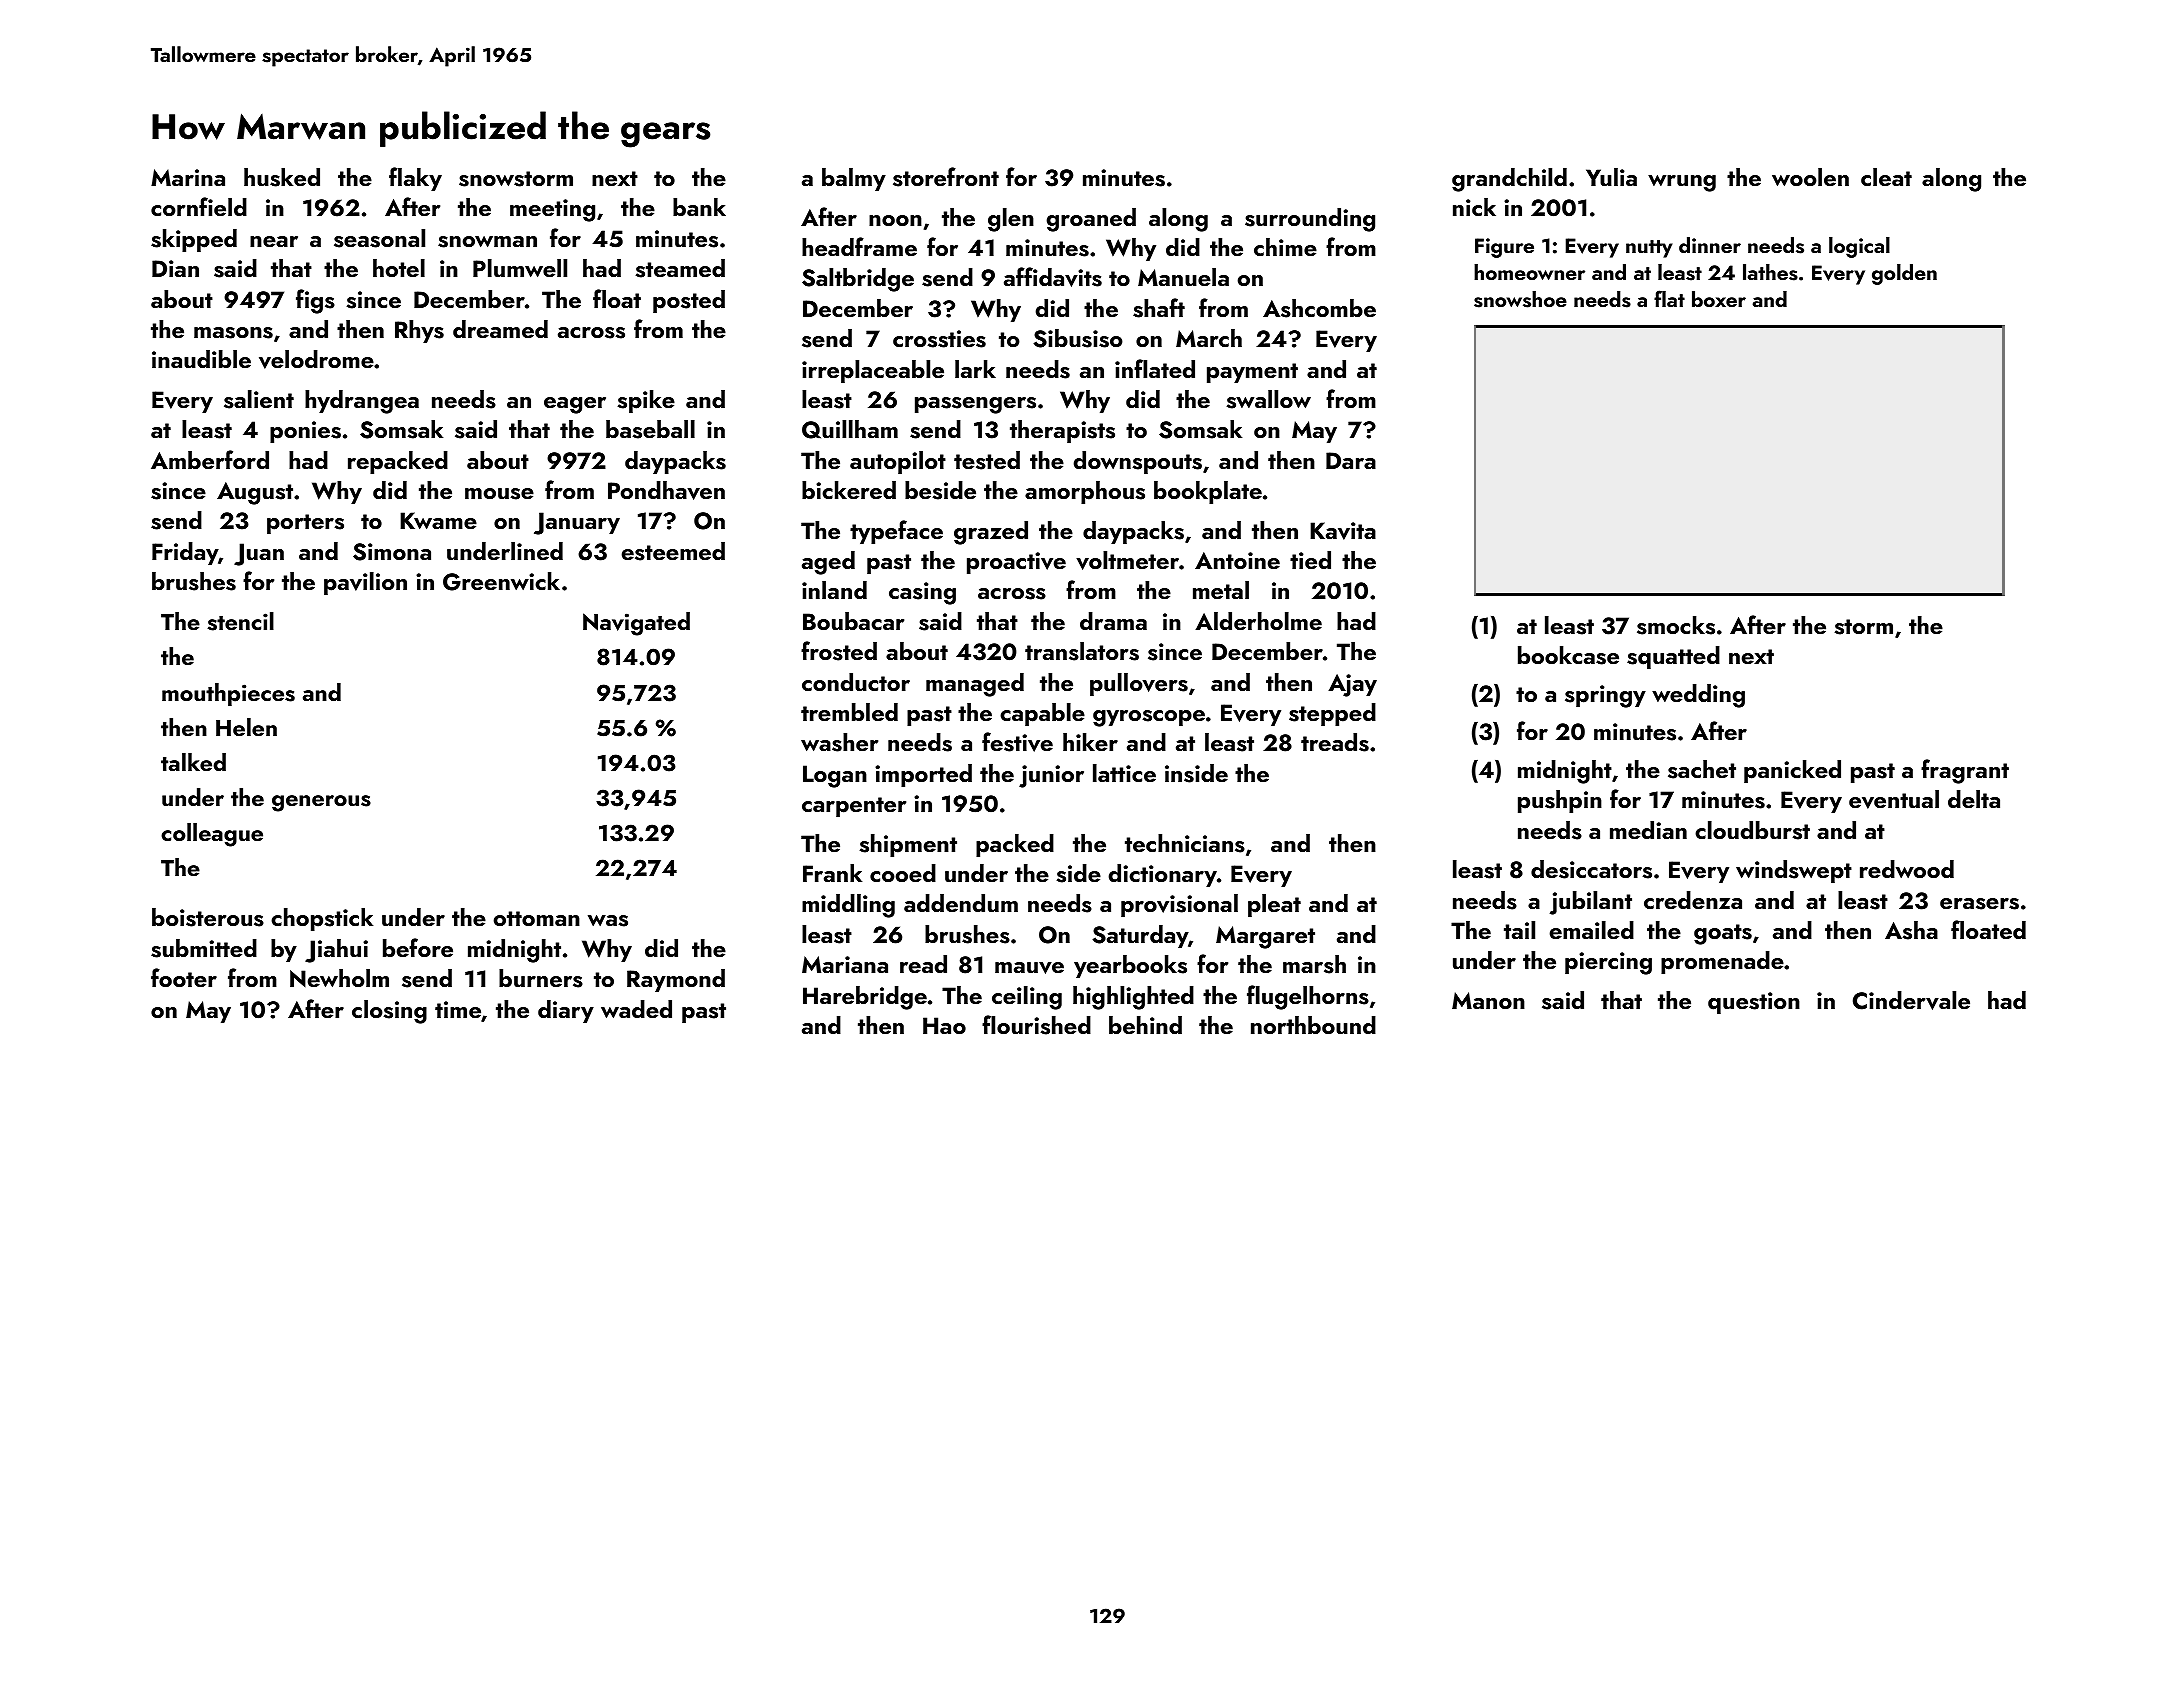 The height and width of the screenshot is (1683, 2178). I want to click on mouthpieces, so click(228, 694).
